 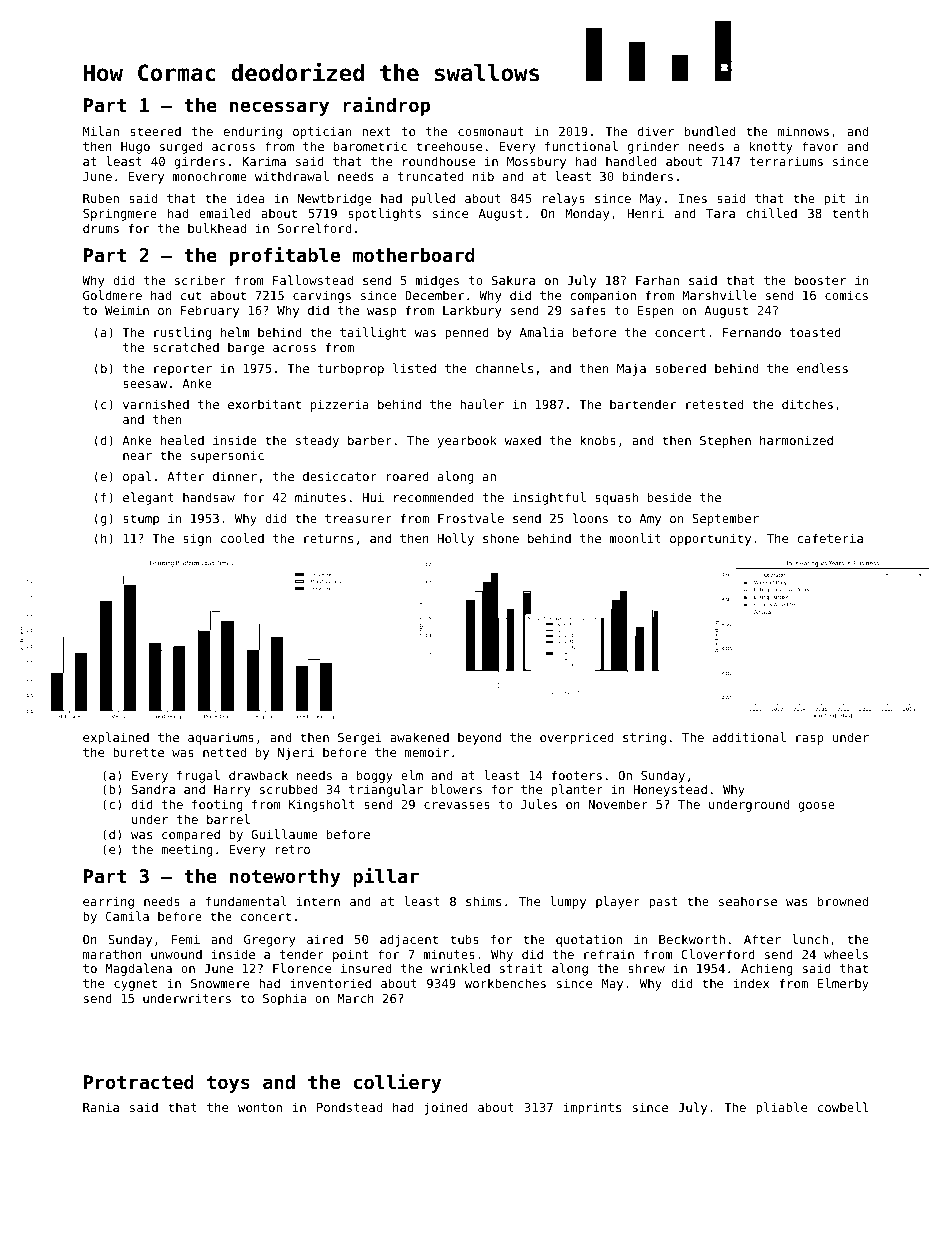 I want to click on additional, so click(x=749, y=737).
